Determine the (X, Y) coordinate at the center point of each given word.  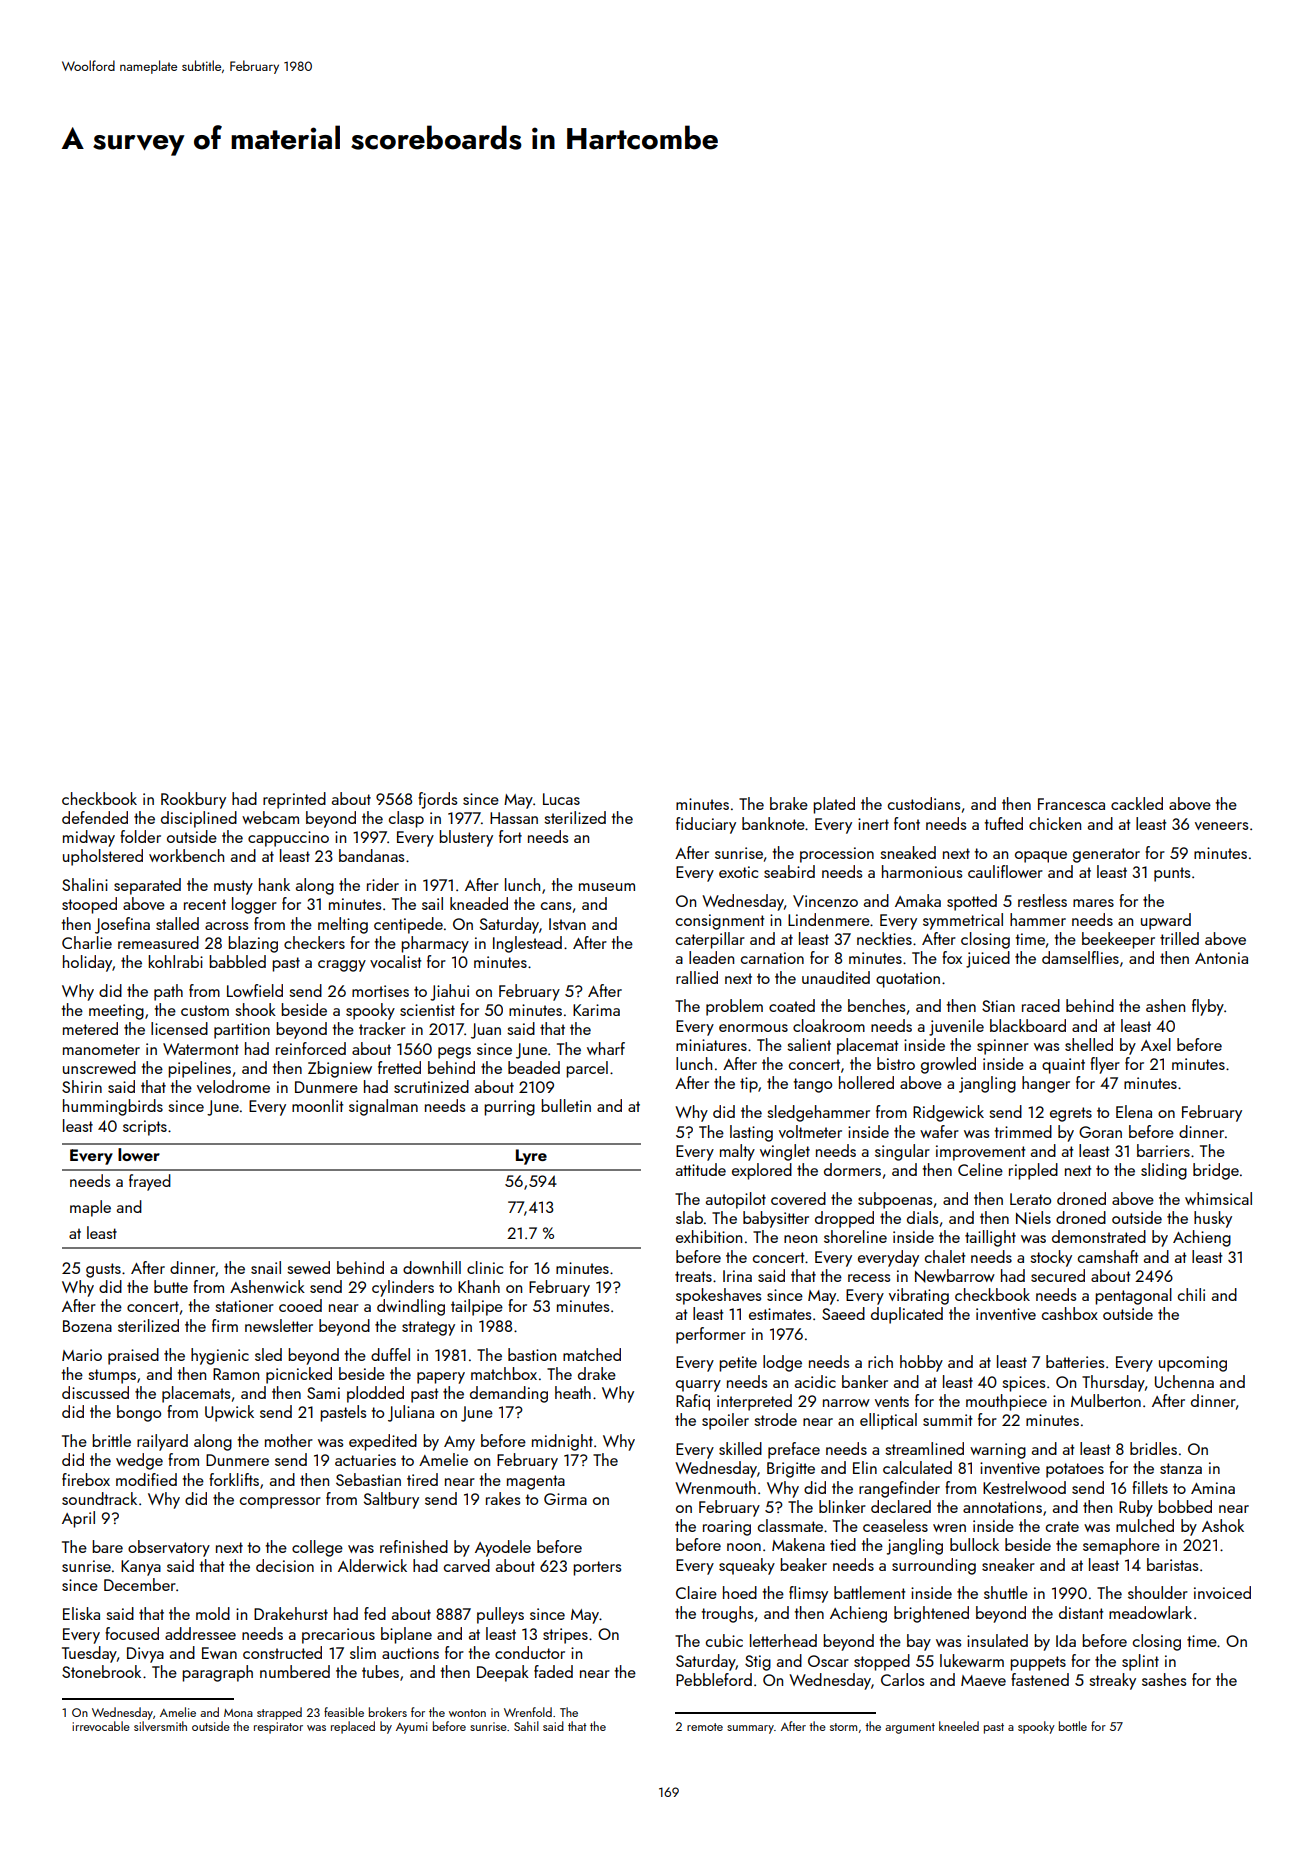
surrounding (934, 1566)
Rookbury (193, 800)
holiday (87, 963)
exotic (738, 872)
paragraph (217, 1673)
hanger (1046, 1084)
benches (876, 1005)
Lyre (531, 1157)
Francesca (1071, 804)
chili (1191, 1294)
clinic (485, 1267)
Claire (696, 1592)
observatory (169, 1548)
